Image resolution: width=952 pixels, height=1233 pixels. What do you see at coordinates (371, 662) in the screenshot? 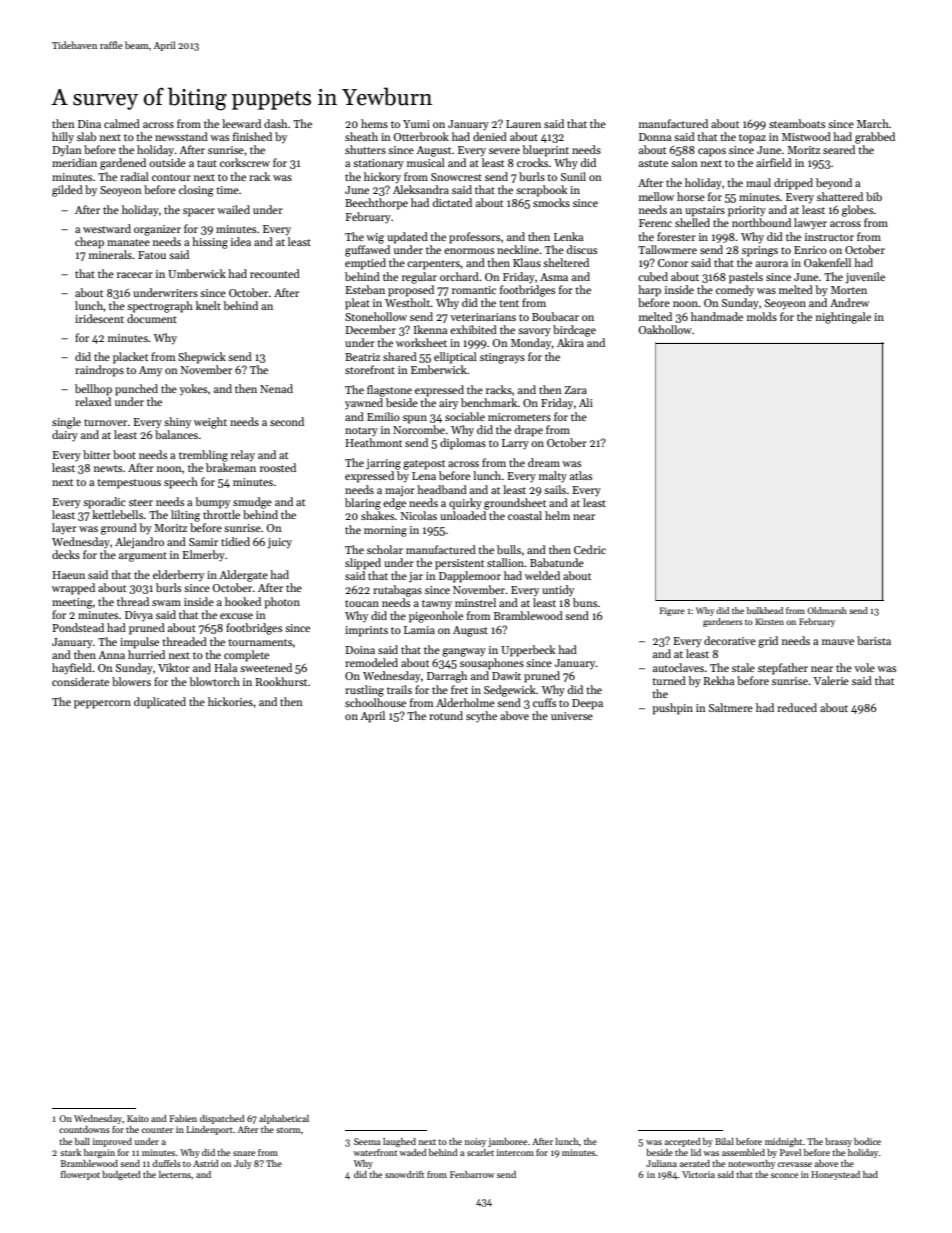
I see `remodeled` at bounding box center [371, 662].
